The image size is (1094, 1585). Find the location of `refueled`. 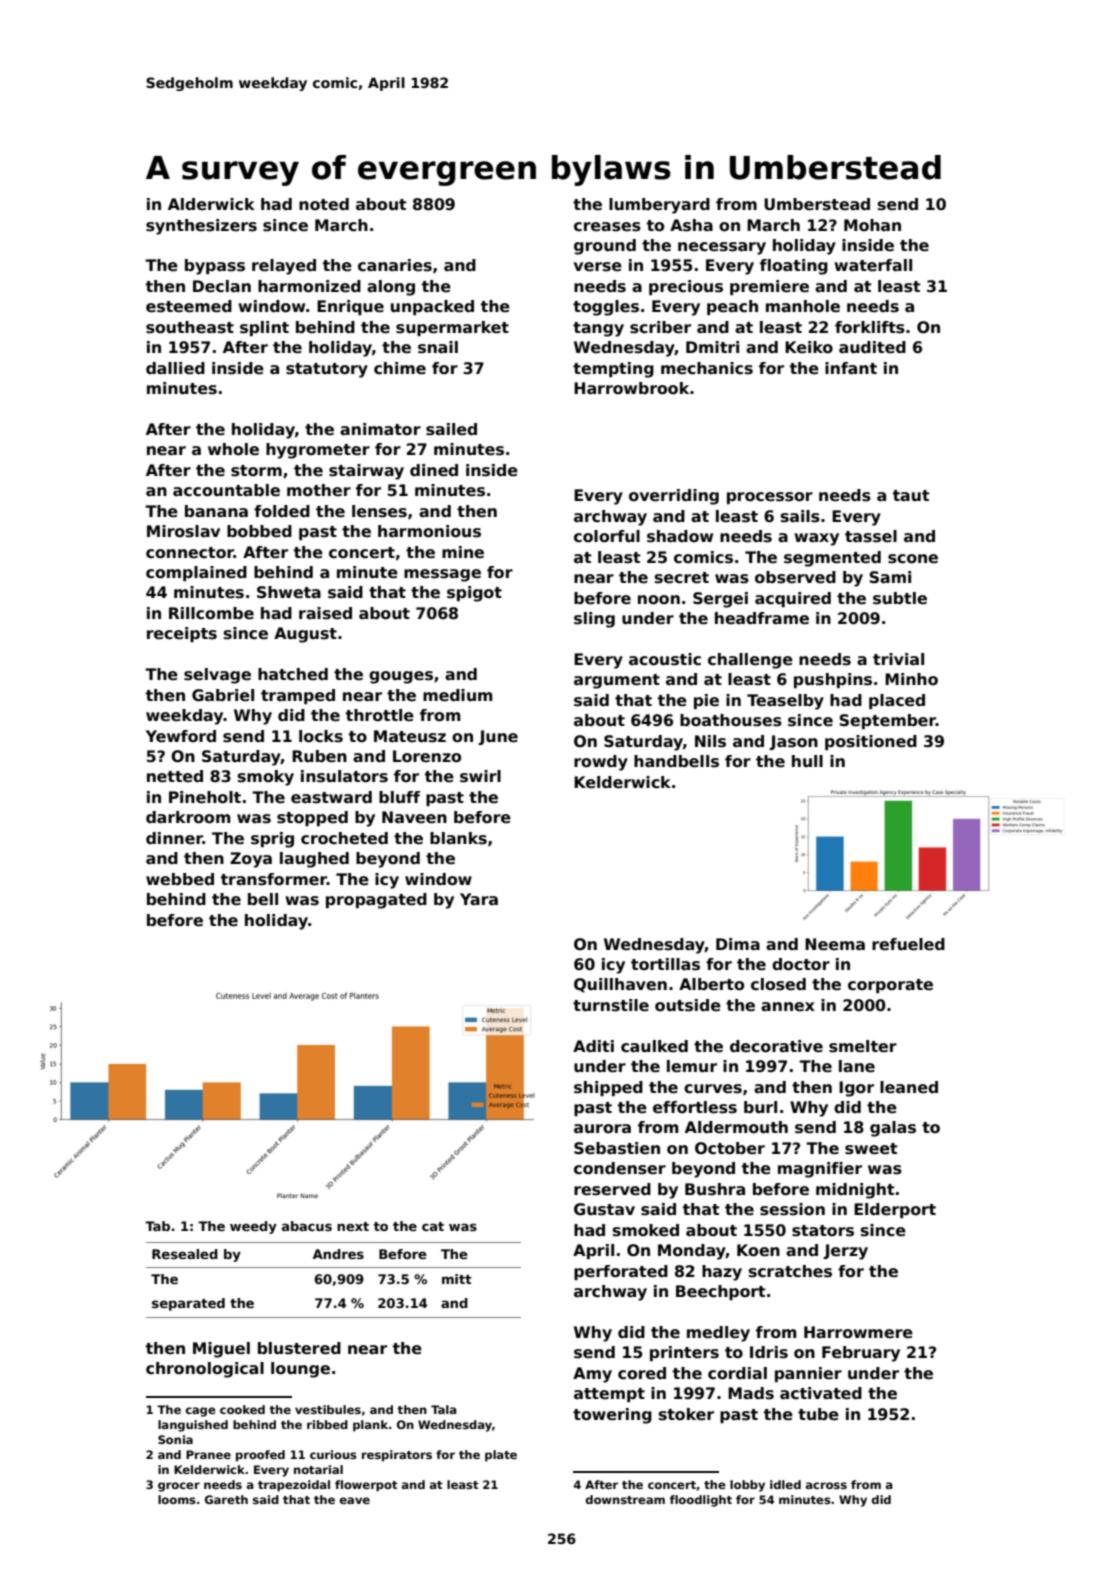

refueled is located at coordinates (908, 944).
